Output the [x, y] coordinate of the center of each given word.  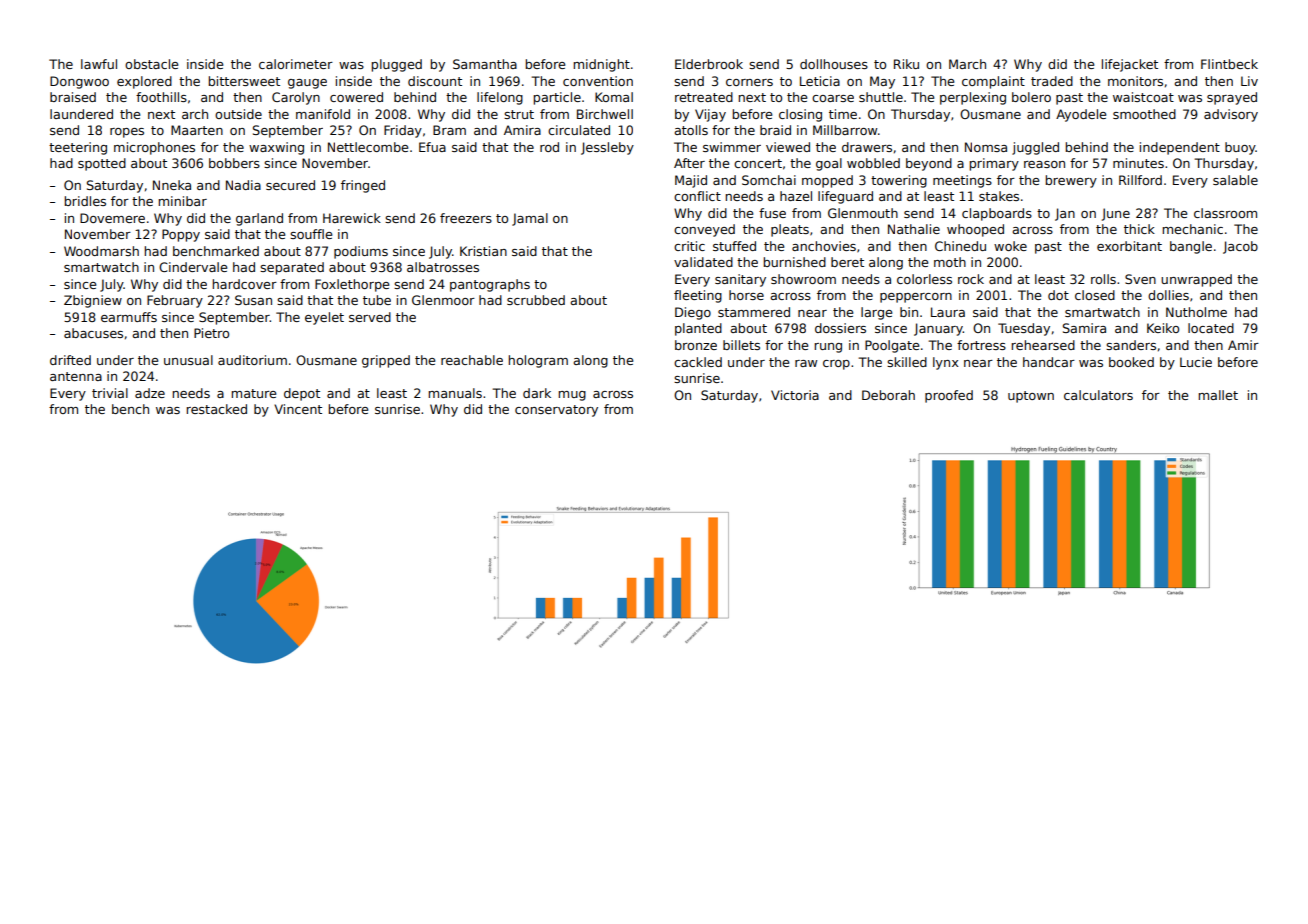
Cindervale [193, 267]
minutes [1138, 163]
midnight [601, 65]
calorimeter [296, 64]
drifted [70, 360]
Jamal [530, 219]
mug [572, 396]
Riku [906, 64]
